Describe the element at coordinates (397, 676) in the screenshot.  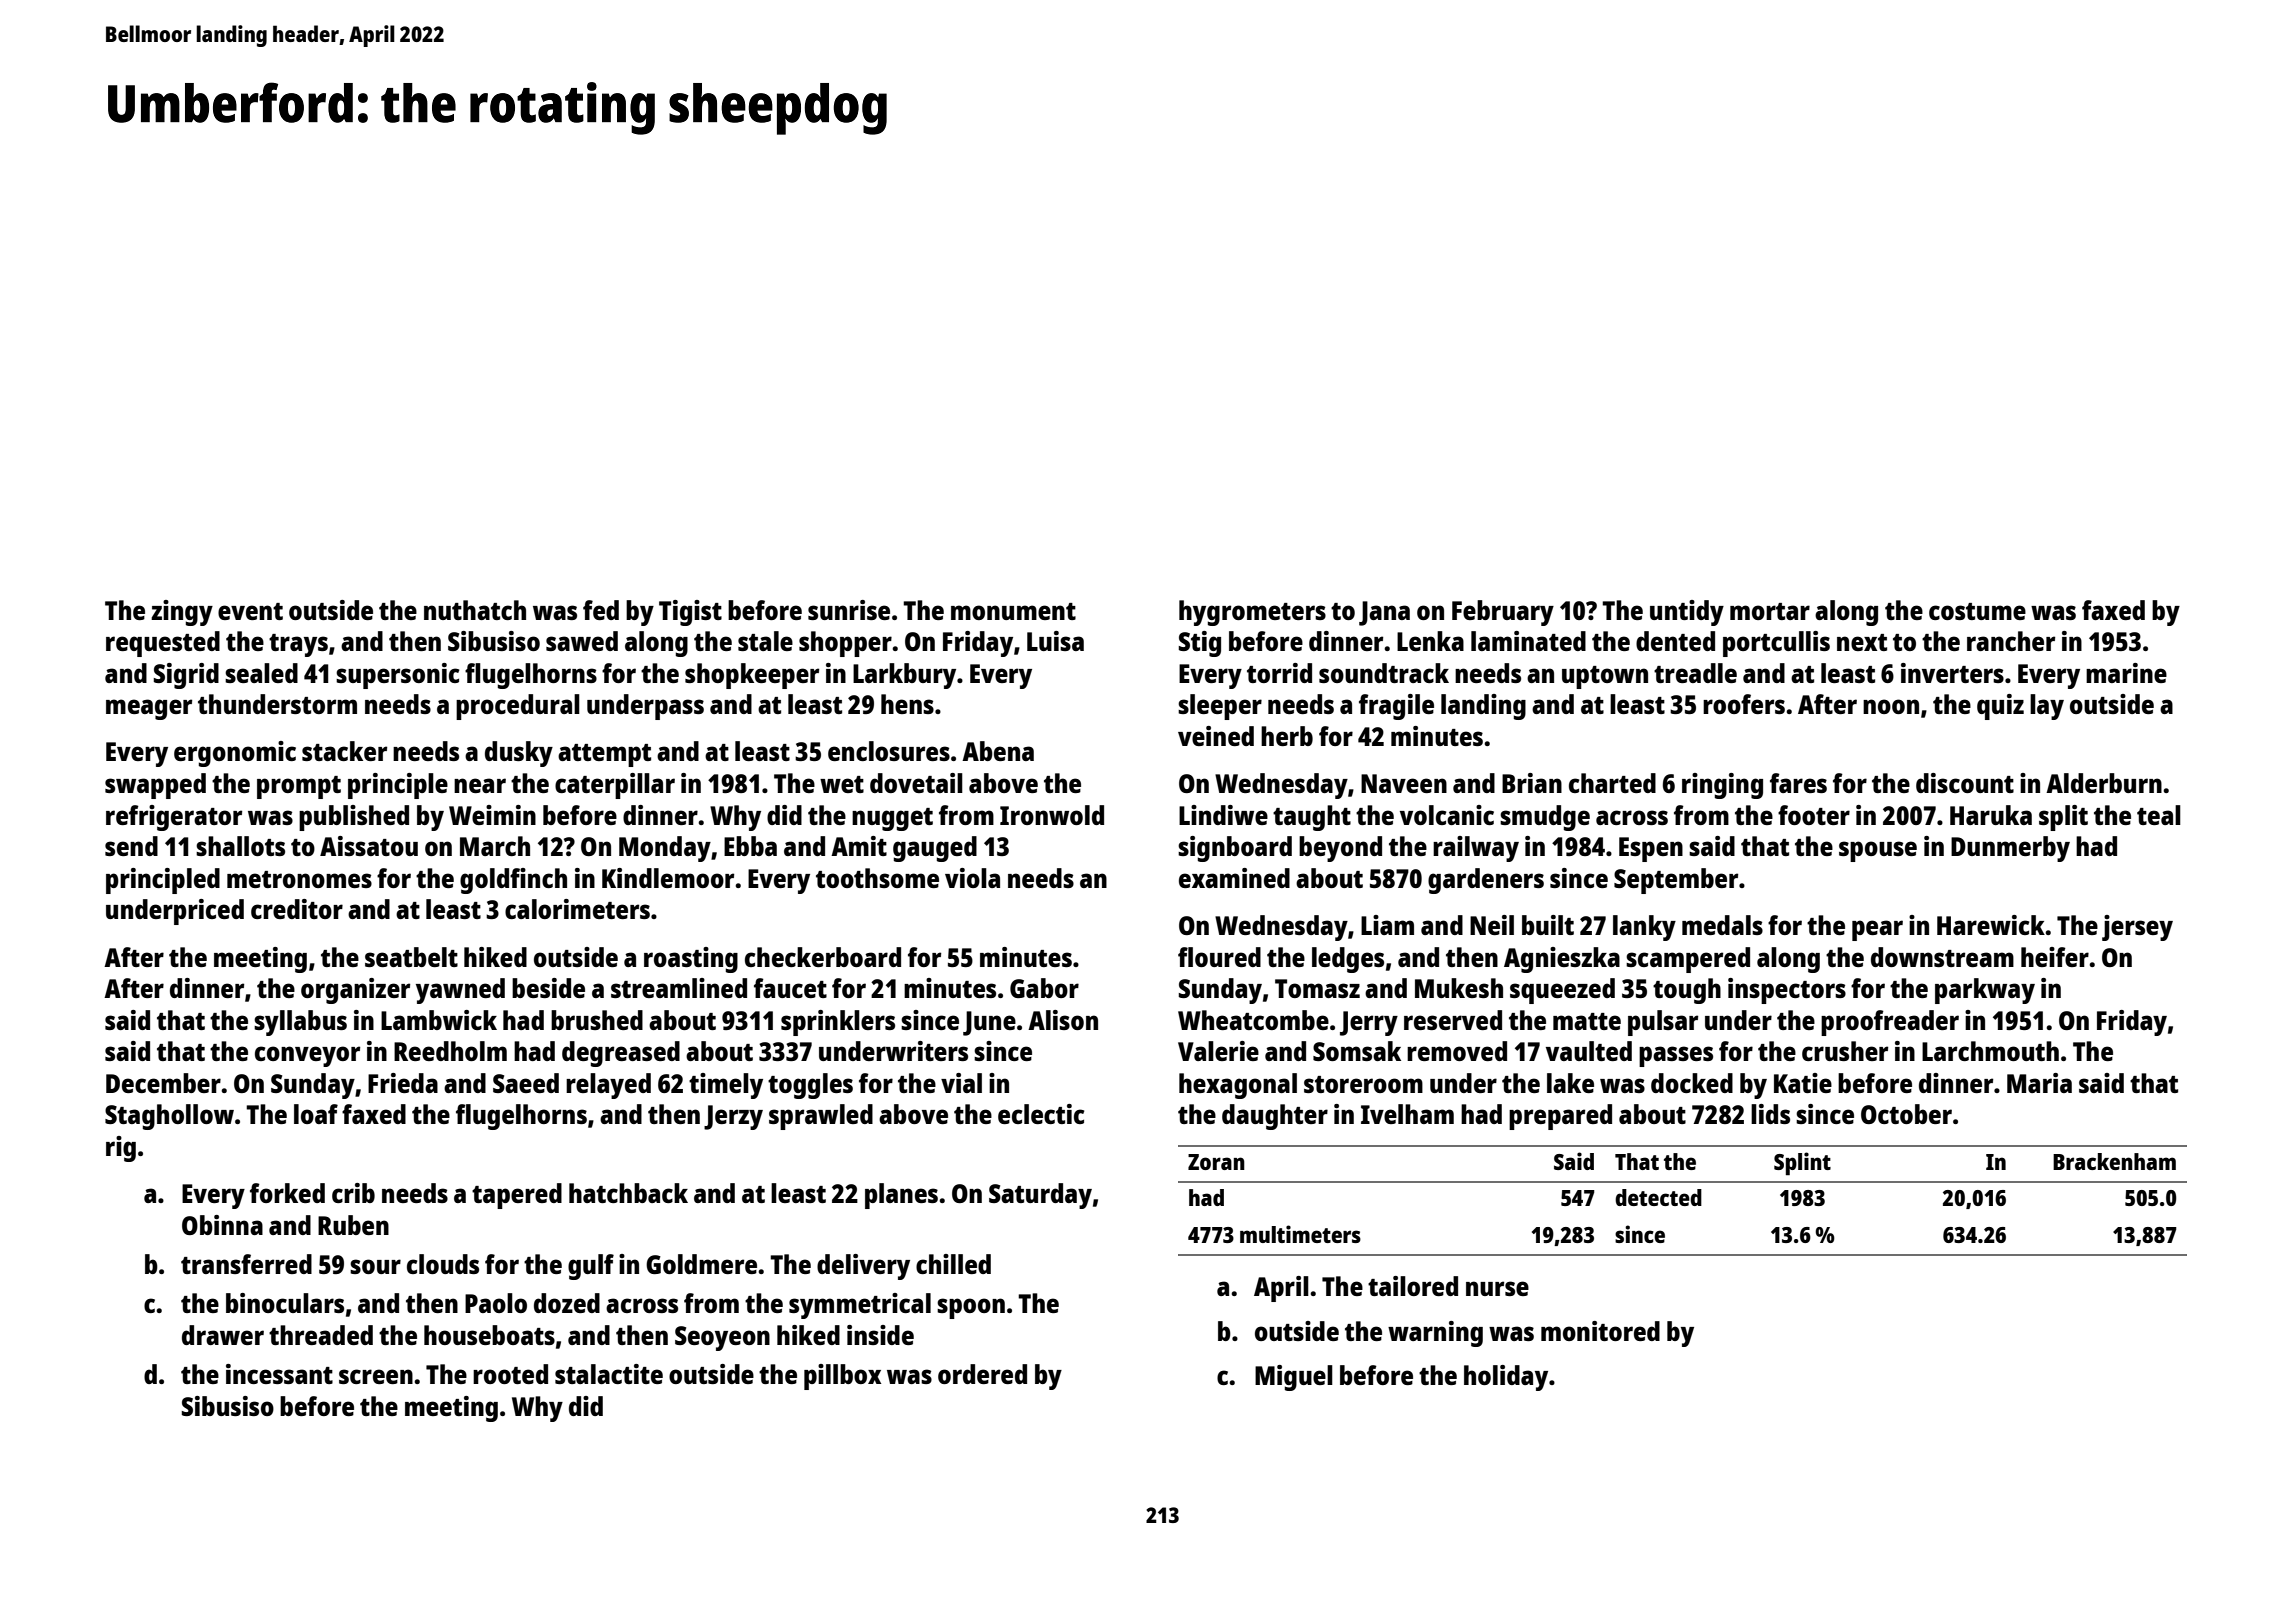
I see `supersonic` at that location.
